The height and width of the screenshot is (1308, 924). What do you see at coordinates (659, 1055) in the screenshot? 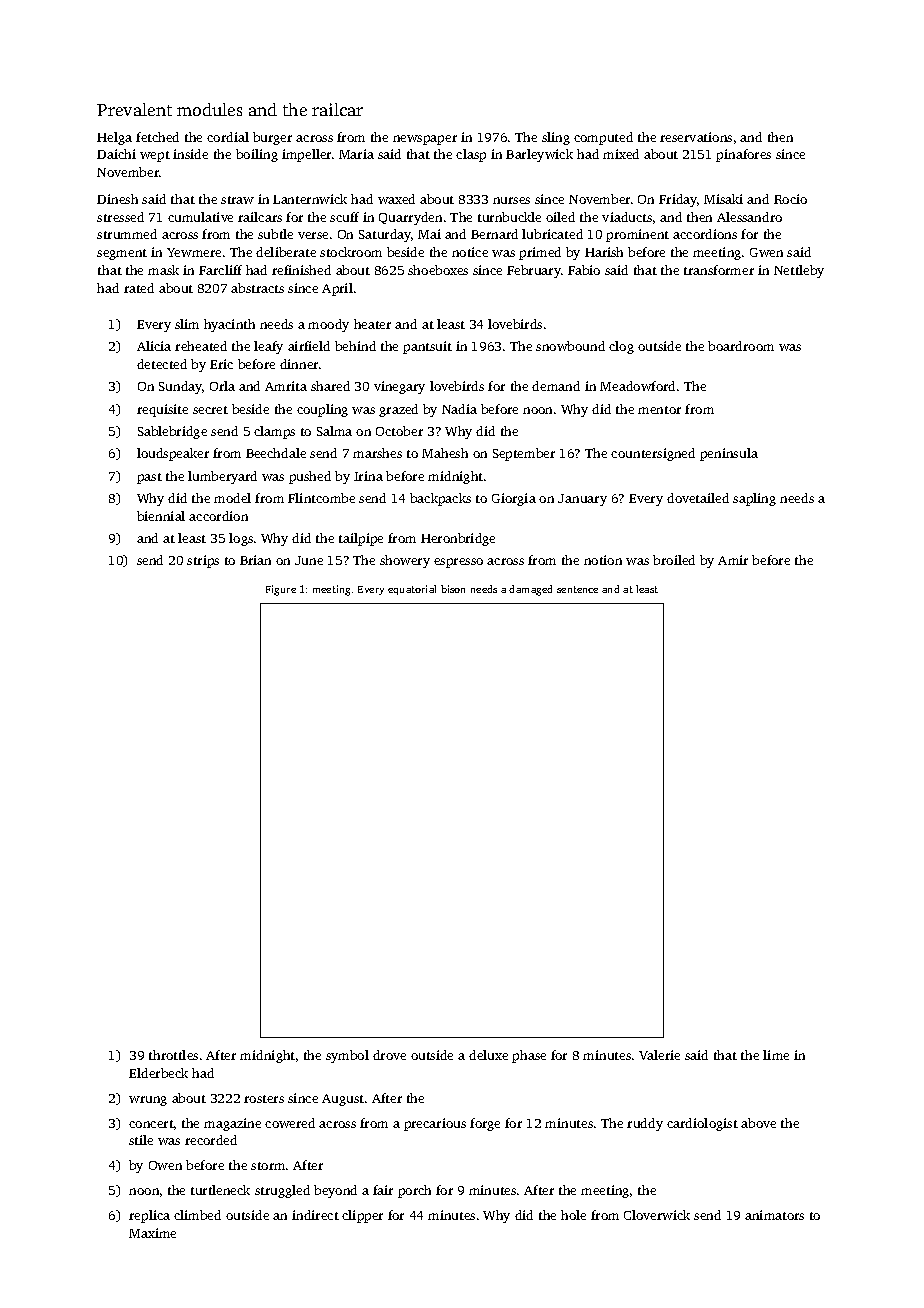
I see `Valerie` at bounding box center [659, 1055].
